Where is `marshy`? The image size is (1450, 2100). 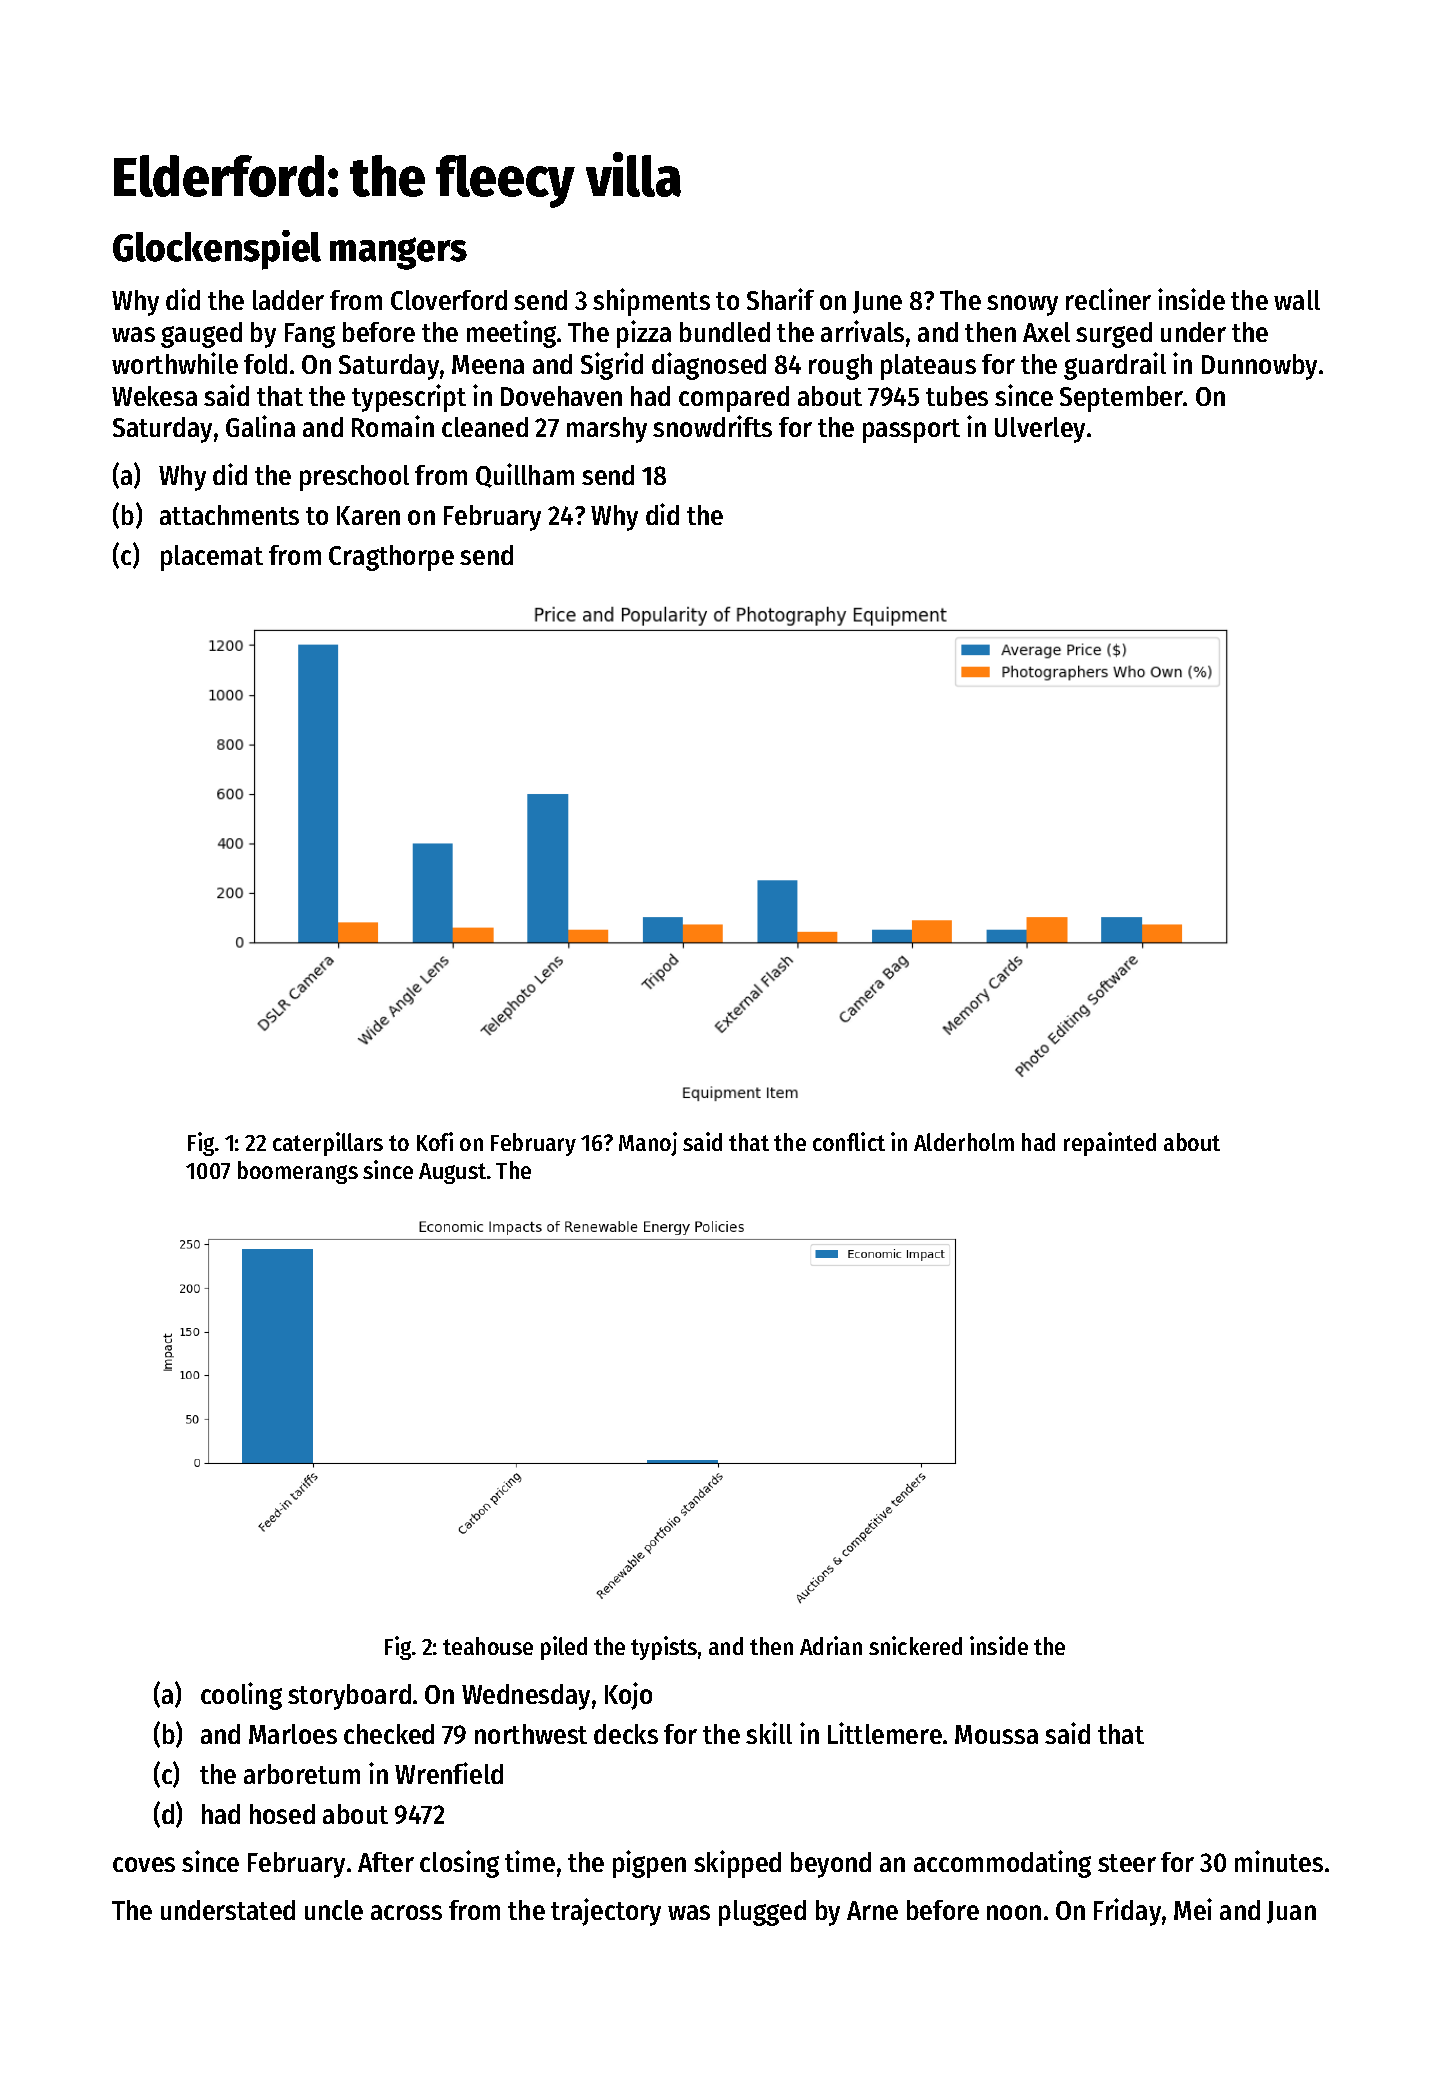
marshy is located at coordinates (607, 430).
